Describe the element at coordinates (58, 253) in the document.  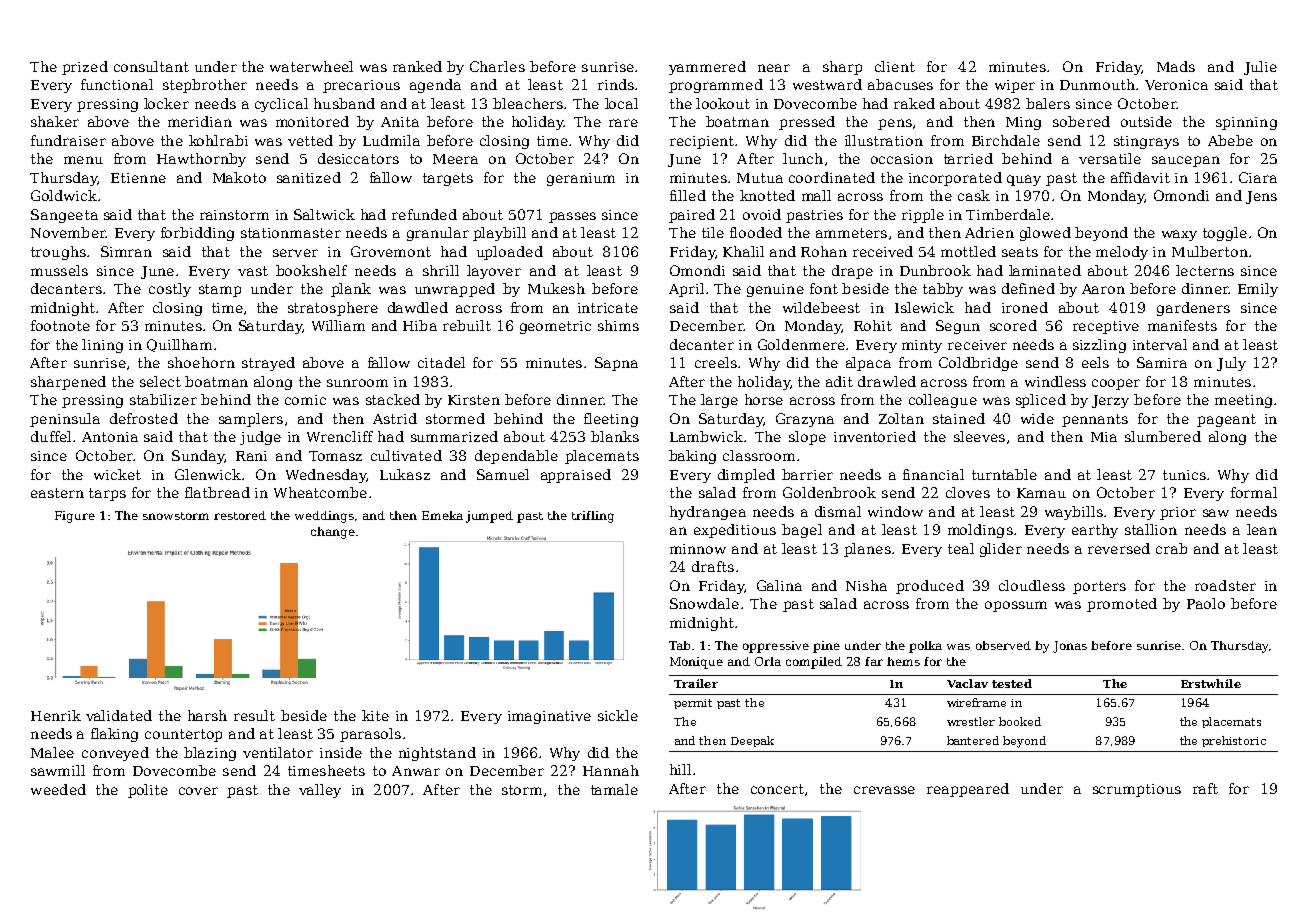
I see `troughs` at that location.
